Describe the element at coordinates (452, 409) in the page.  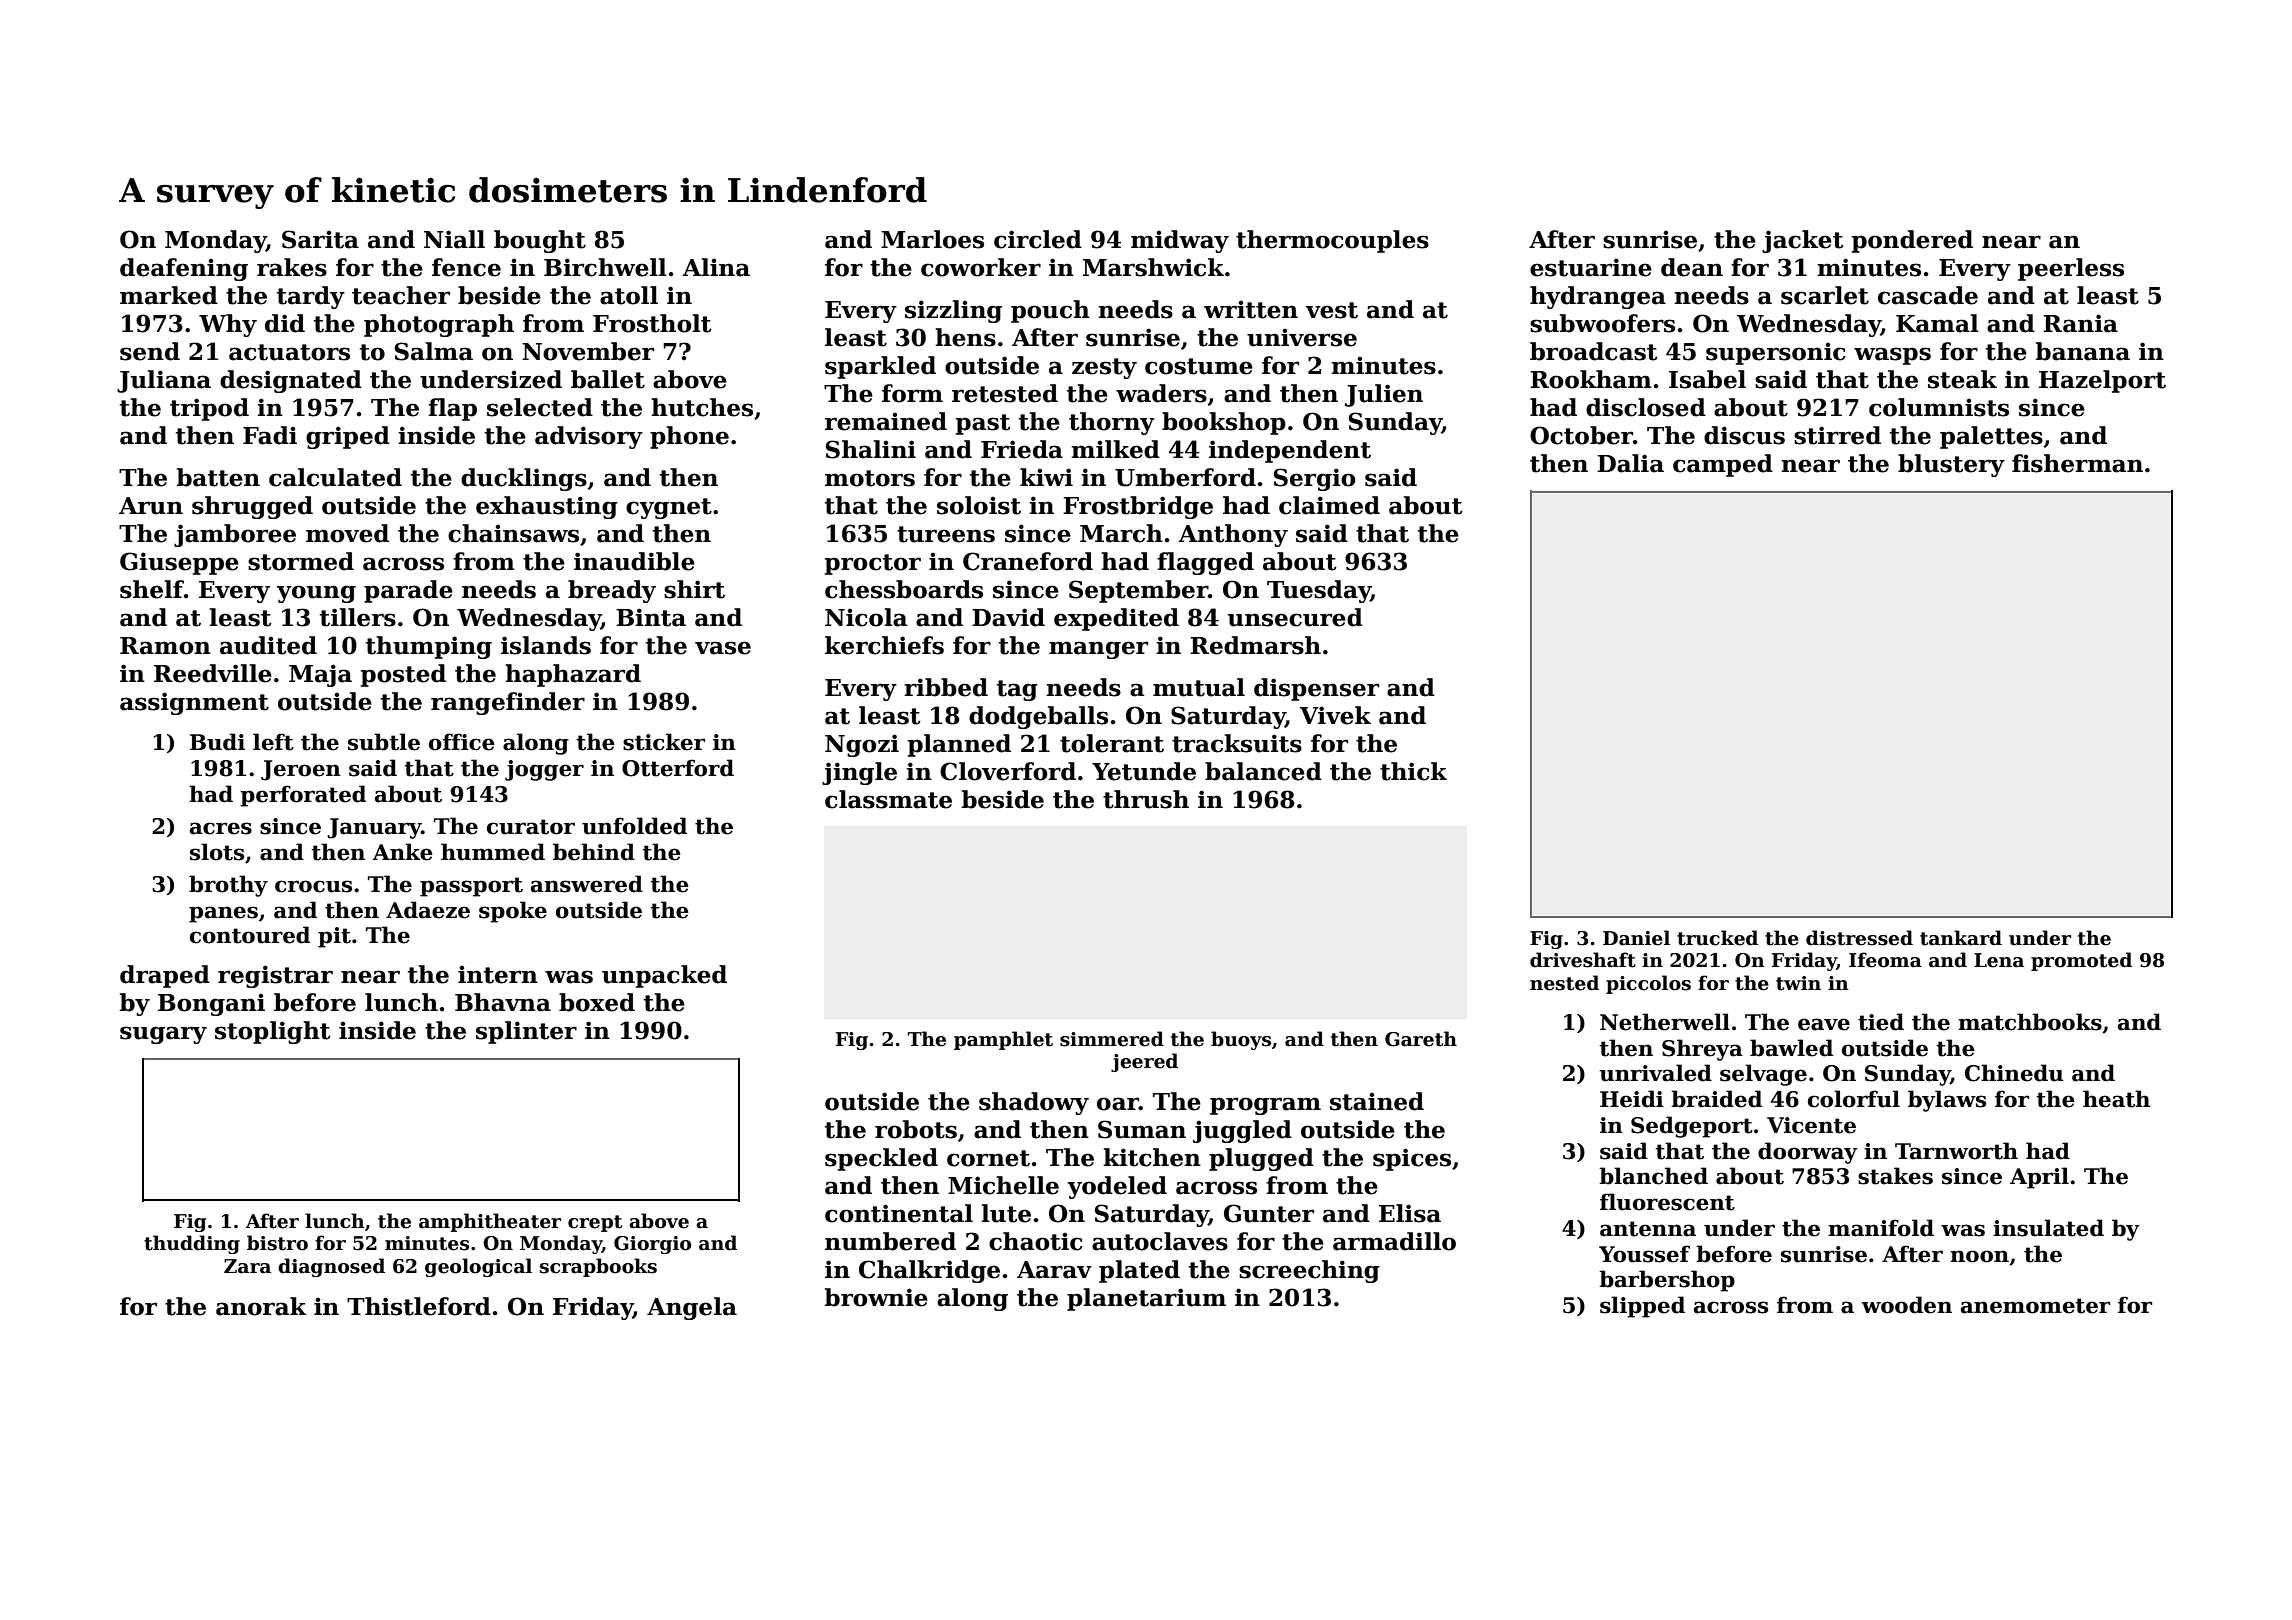
I see `flap` at that location.
